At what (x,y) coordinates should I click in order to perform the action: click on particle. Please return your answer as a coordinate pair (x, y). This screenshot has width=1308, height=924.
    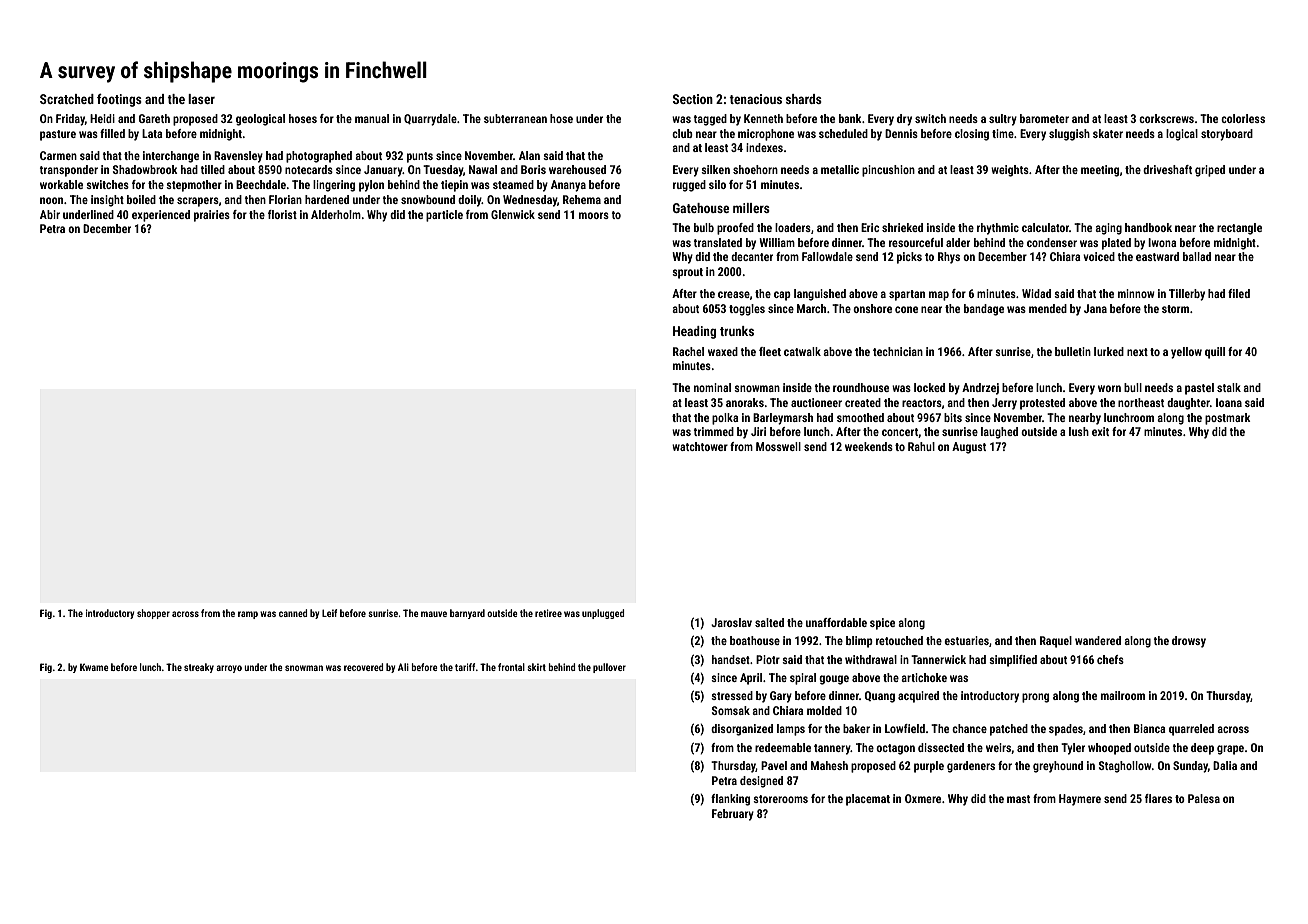
    Looking at the image, I should click on (444, 216).
